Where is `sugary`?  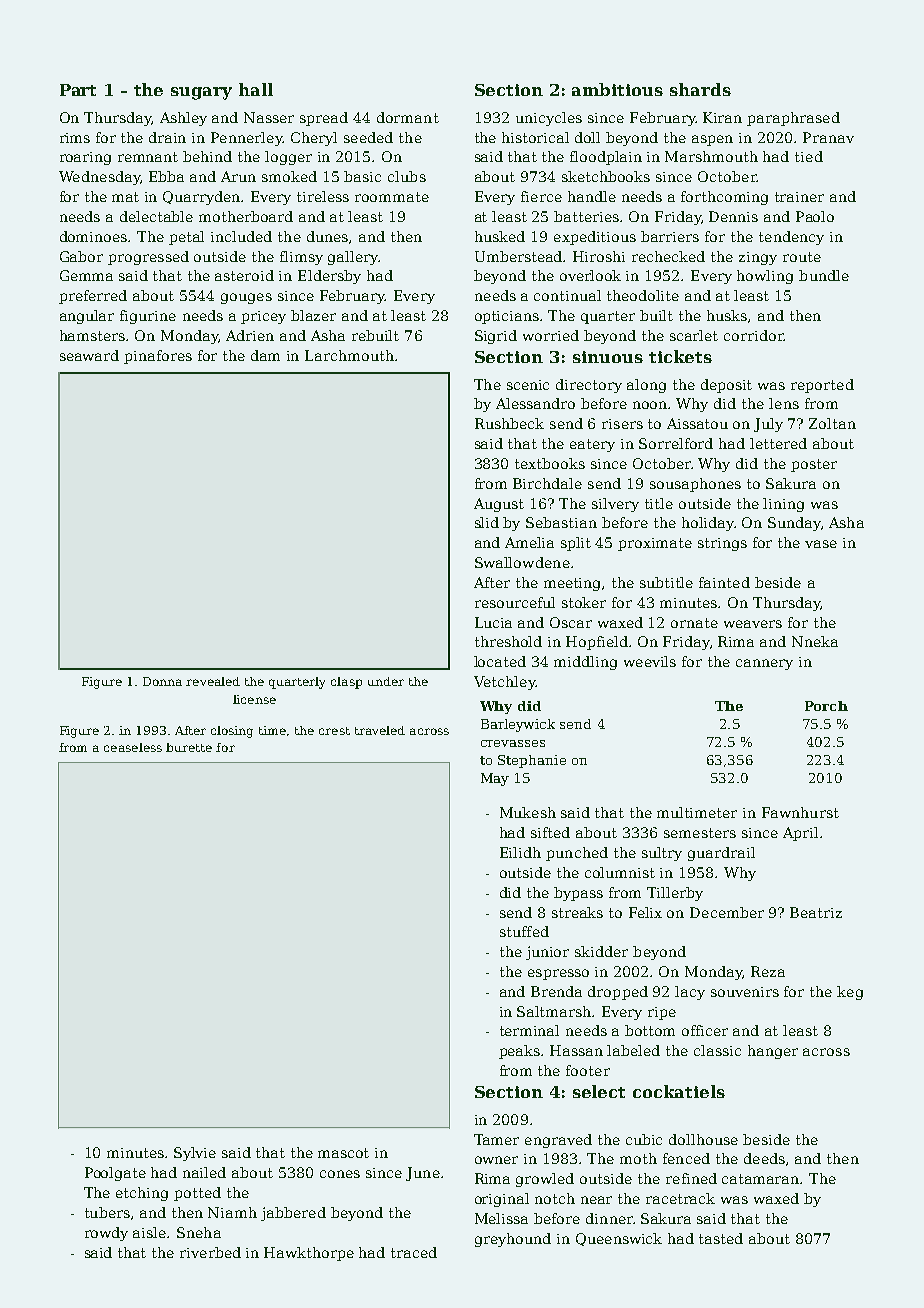 sugary is located at coordinates (201, 93).
